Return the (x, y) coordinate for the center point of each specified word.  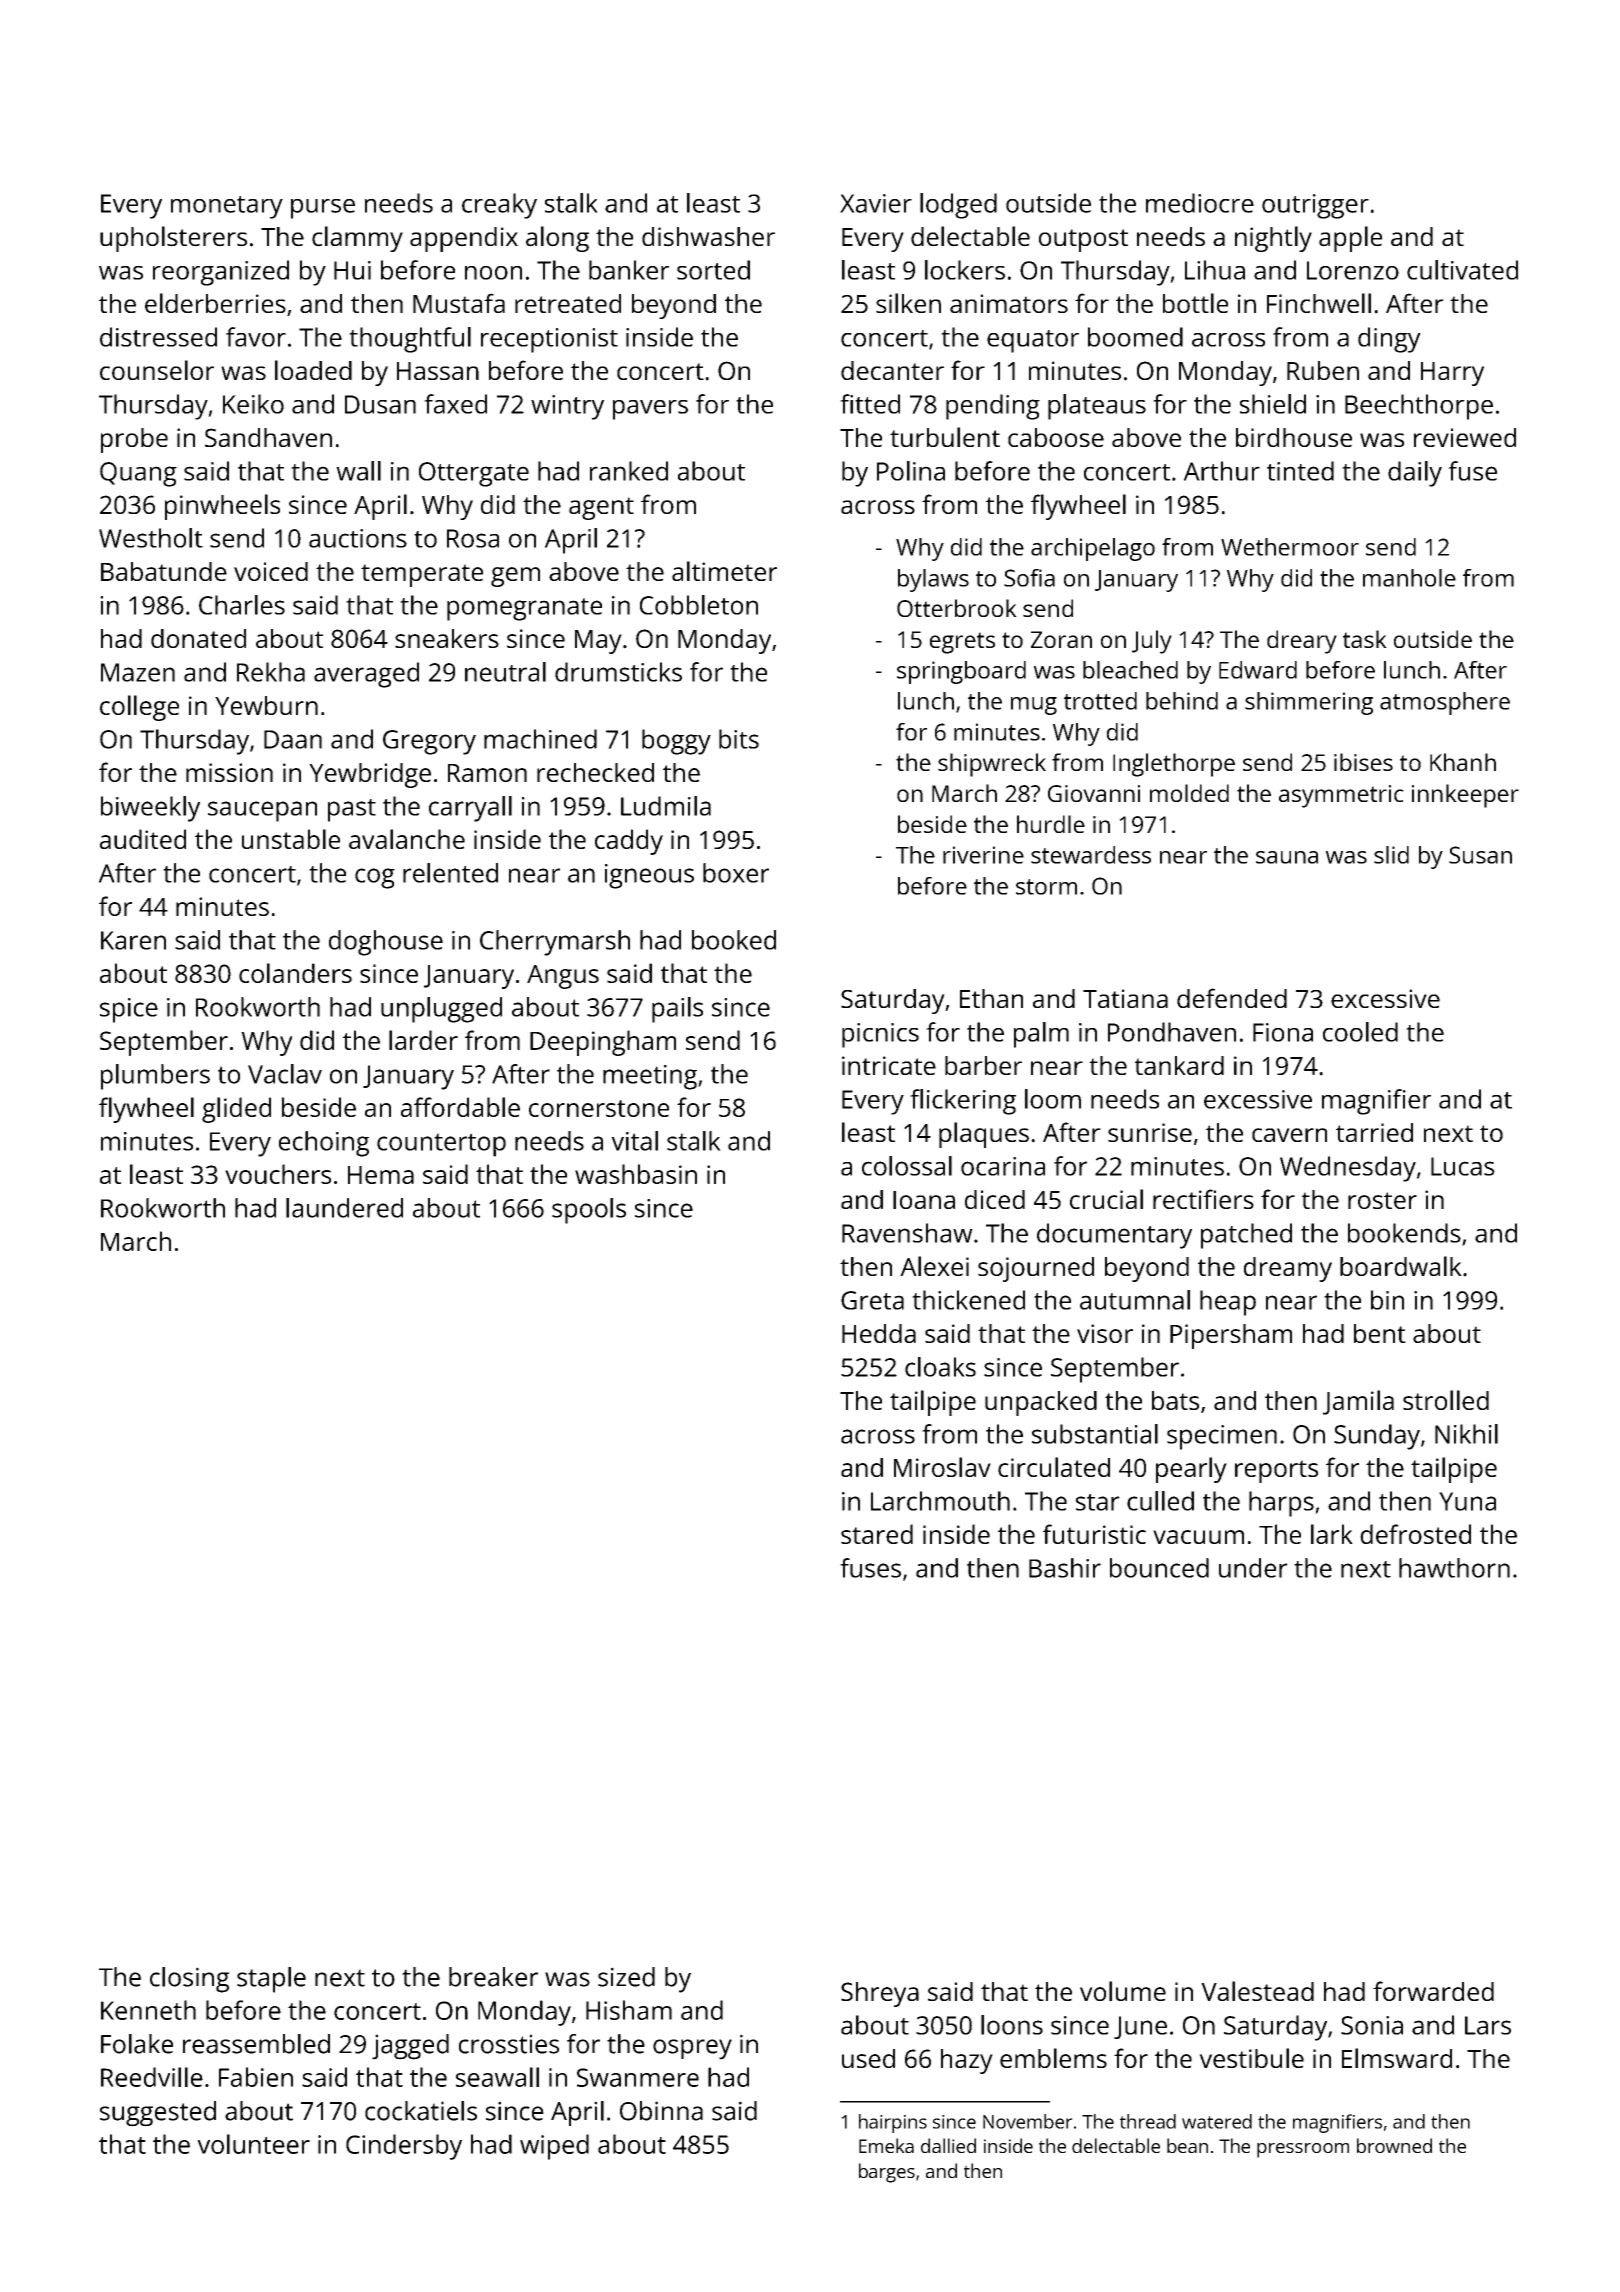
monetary (227, 207)
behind (1182, 701)
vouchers (278, 1174)
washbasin (636, 1174)
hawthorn (1454, 1568)
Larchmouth (940, 1501)
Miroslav (942, 1467)
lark (1332, 1534)
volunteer (254, 2144)
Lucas (1463, 1166)
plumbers (155, 1077)
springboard (961, 672)
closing (189, 1980)
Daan (293, 739)
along (557, 239)
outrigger (1315, 206)
